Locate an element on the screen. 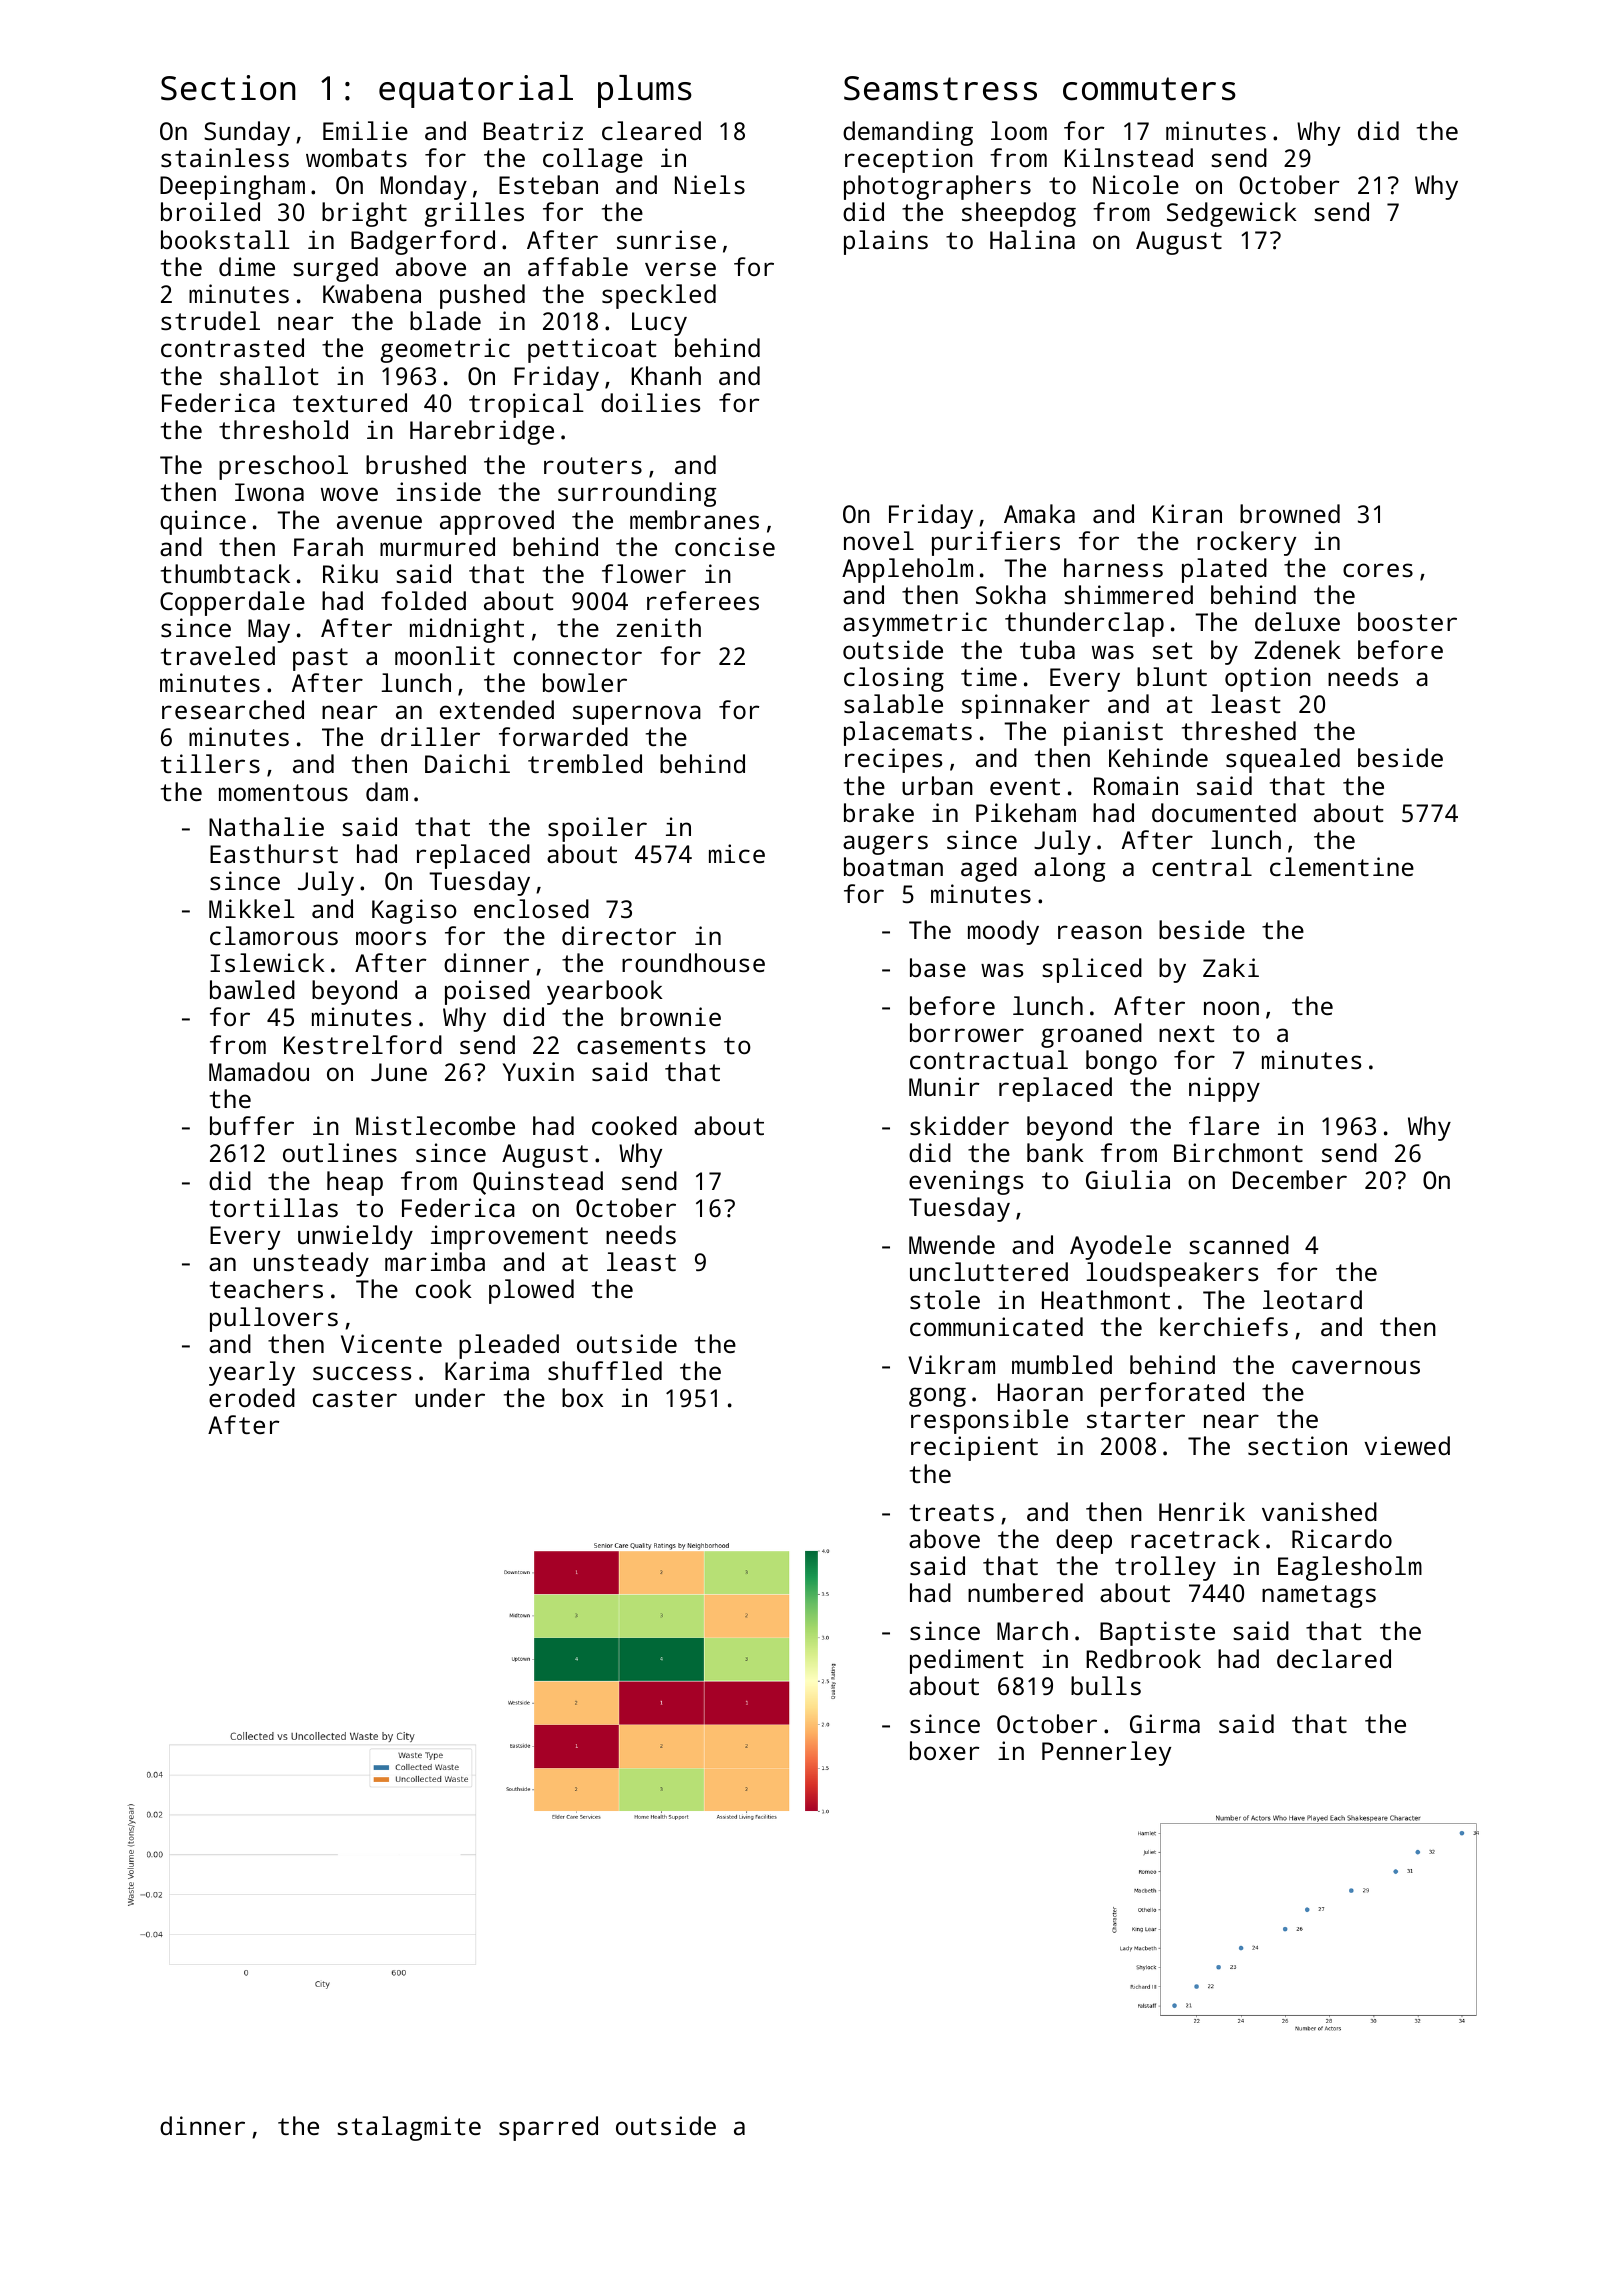 The image size is (1620, 2292). plains is located at coordinates (886, 242).
